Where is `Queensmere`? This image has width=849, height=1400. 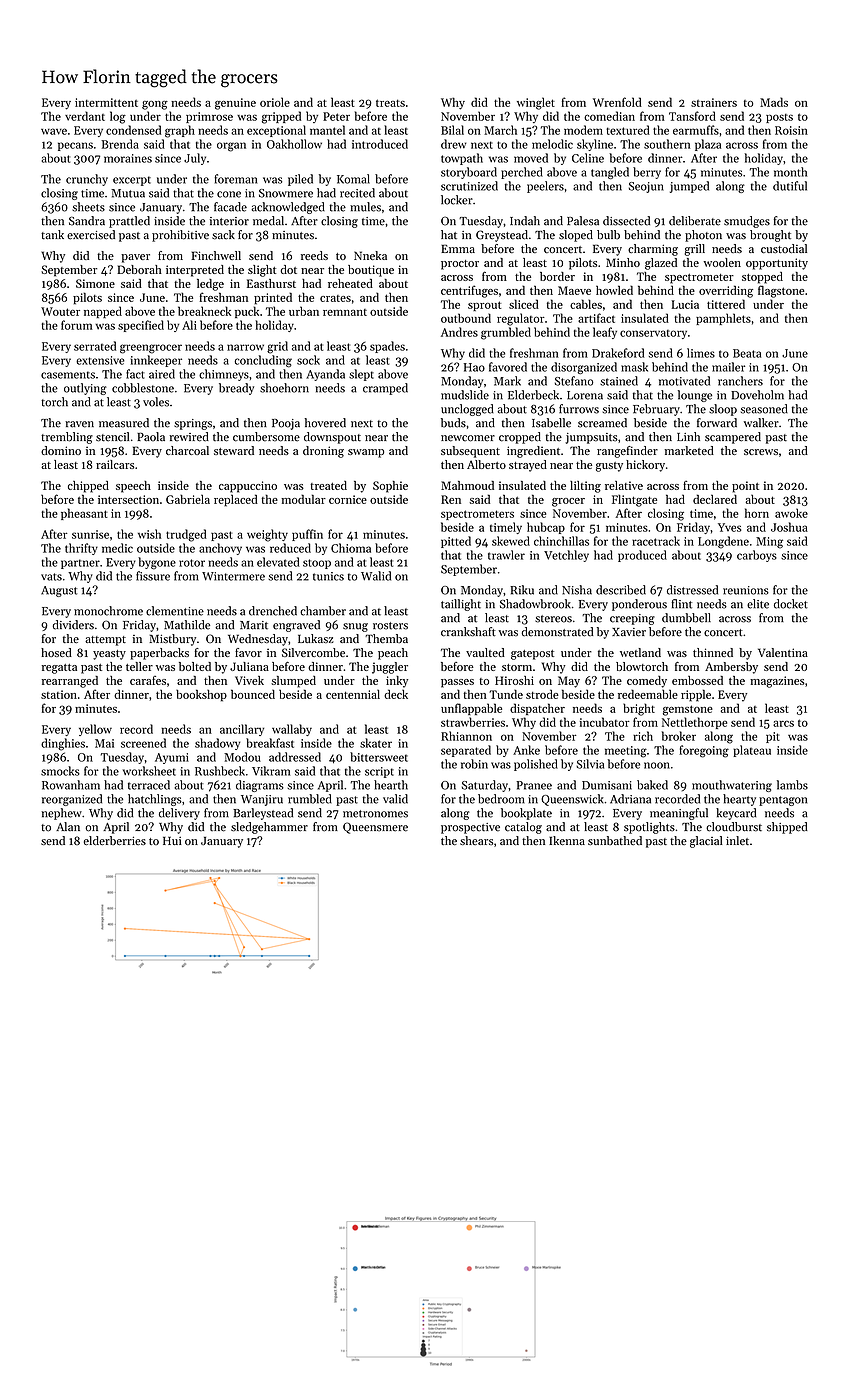
Queensmere is located at coordinates (375, 828).
